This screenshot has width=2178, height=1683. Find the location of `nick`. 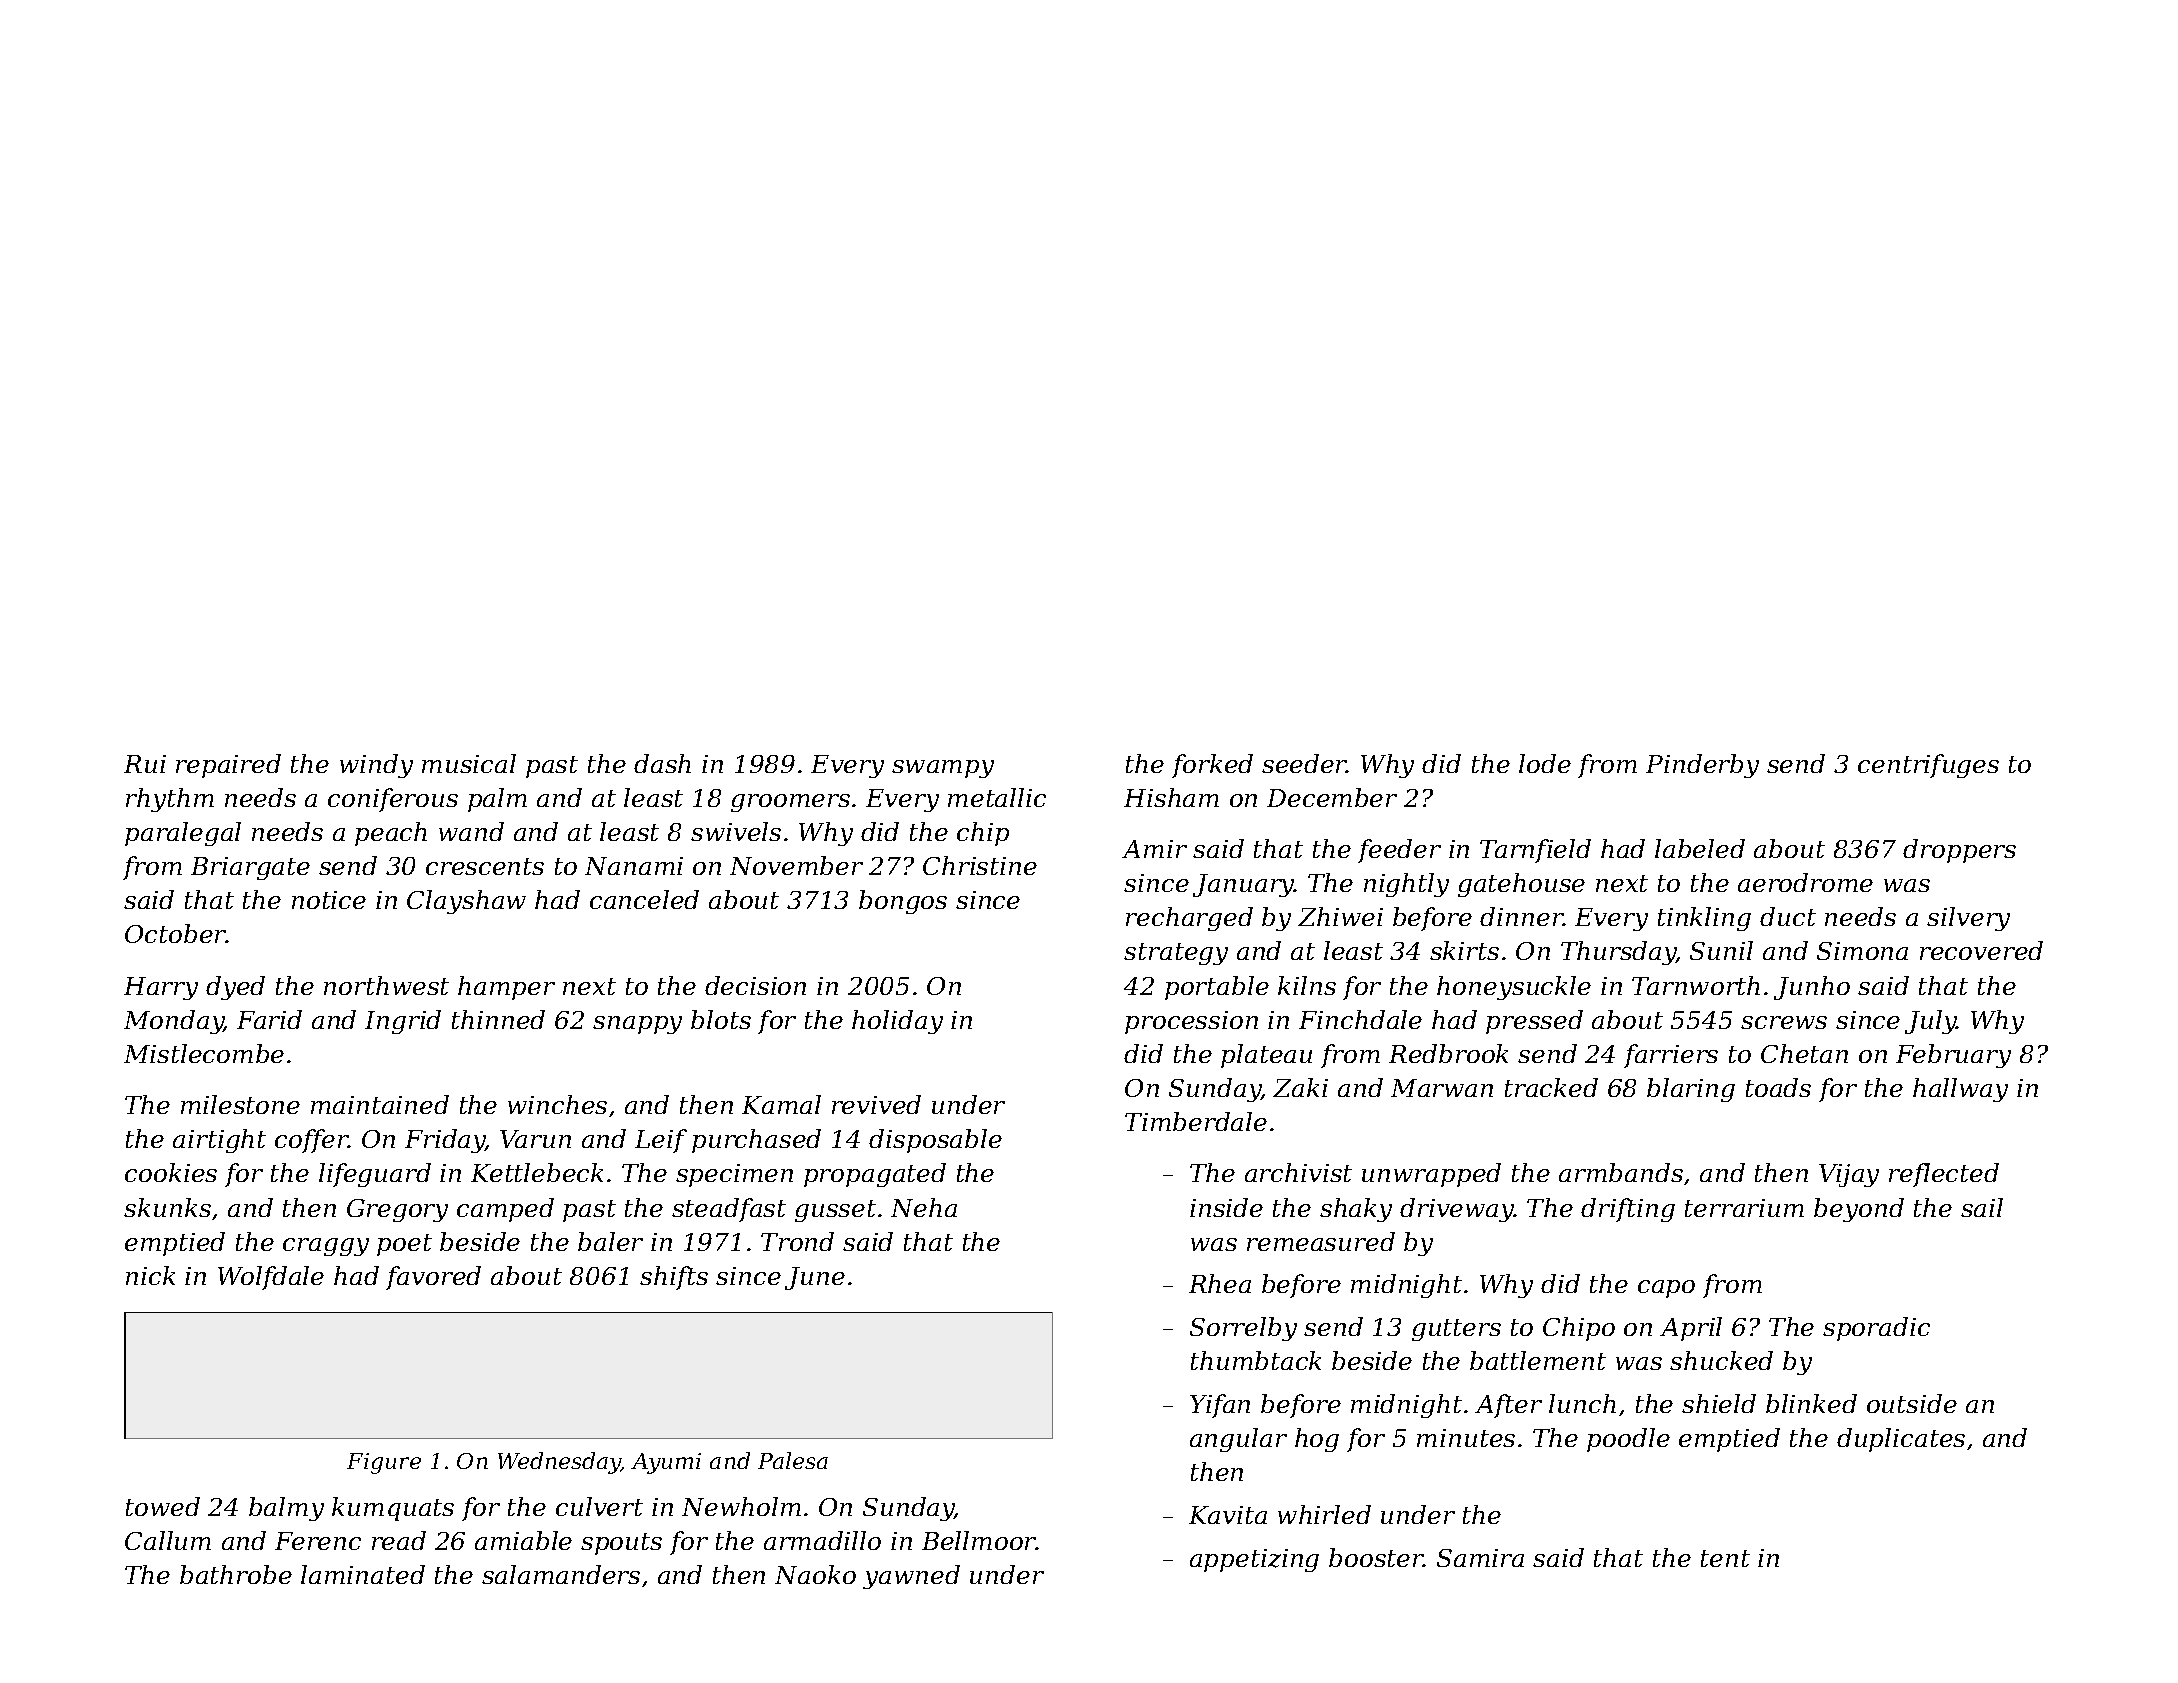

nick is located at coordinates (150, 1275).
